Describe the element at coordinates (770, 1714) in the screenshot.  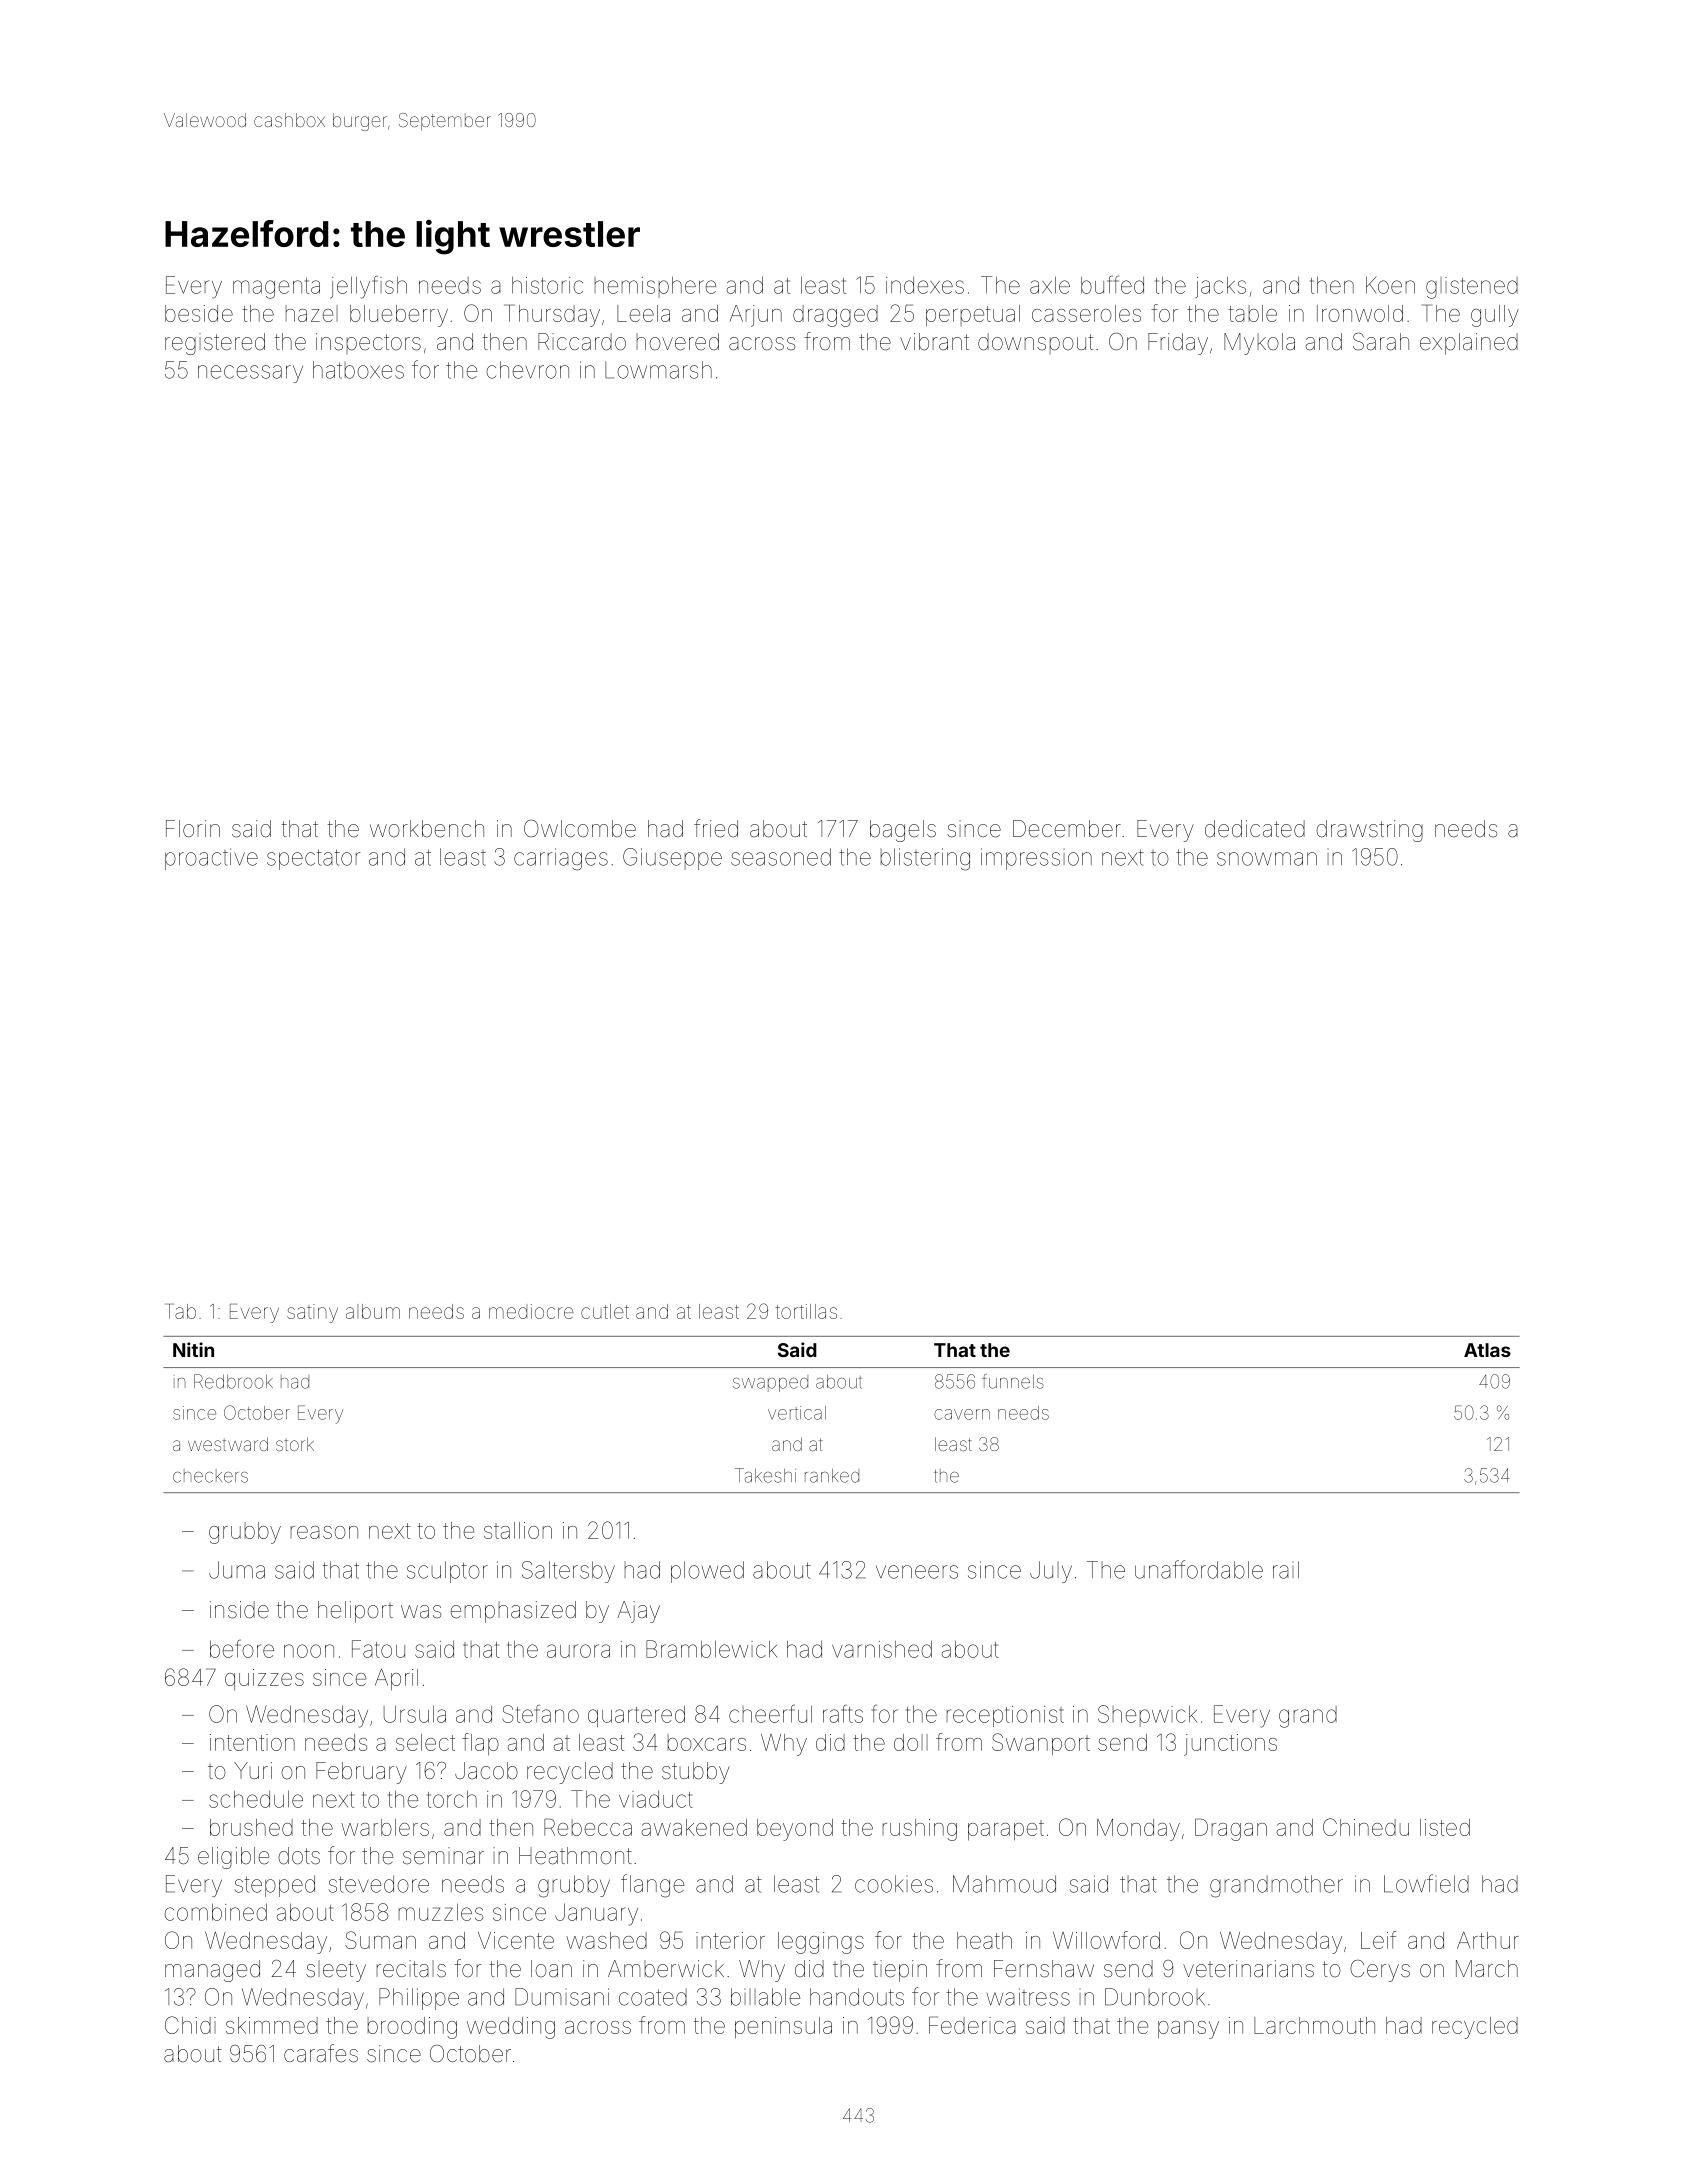
I see `cheerful` at that location.
